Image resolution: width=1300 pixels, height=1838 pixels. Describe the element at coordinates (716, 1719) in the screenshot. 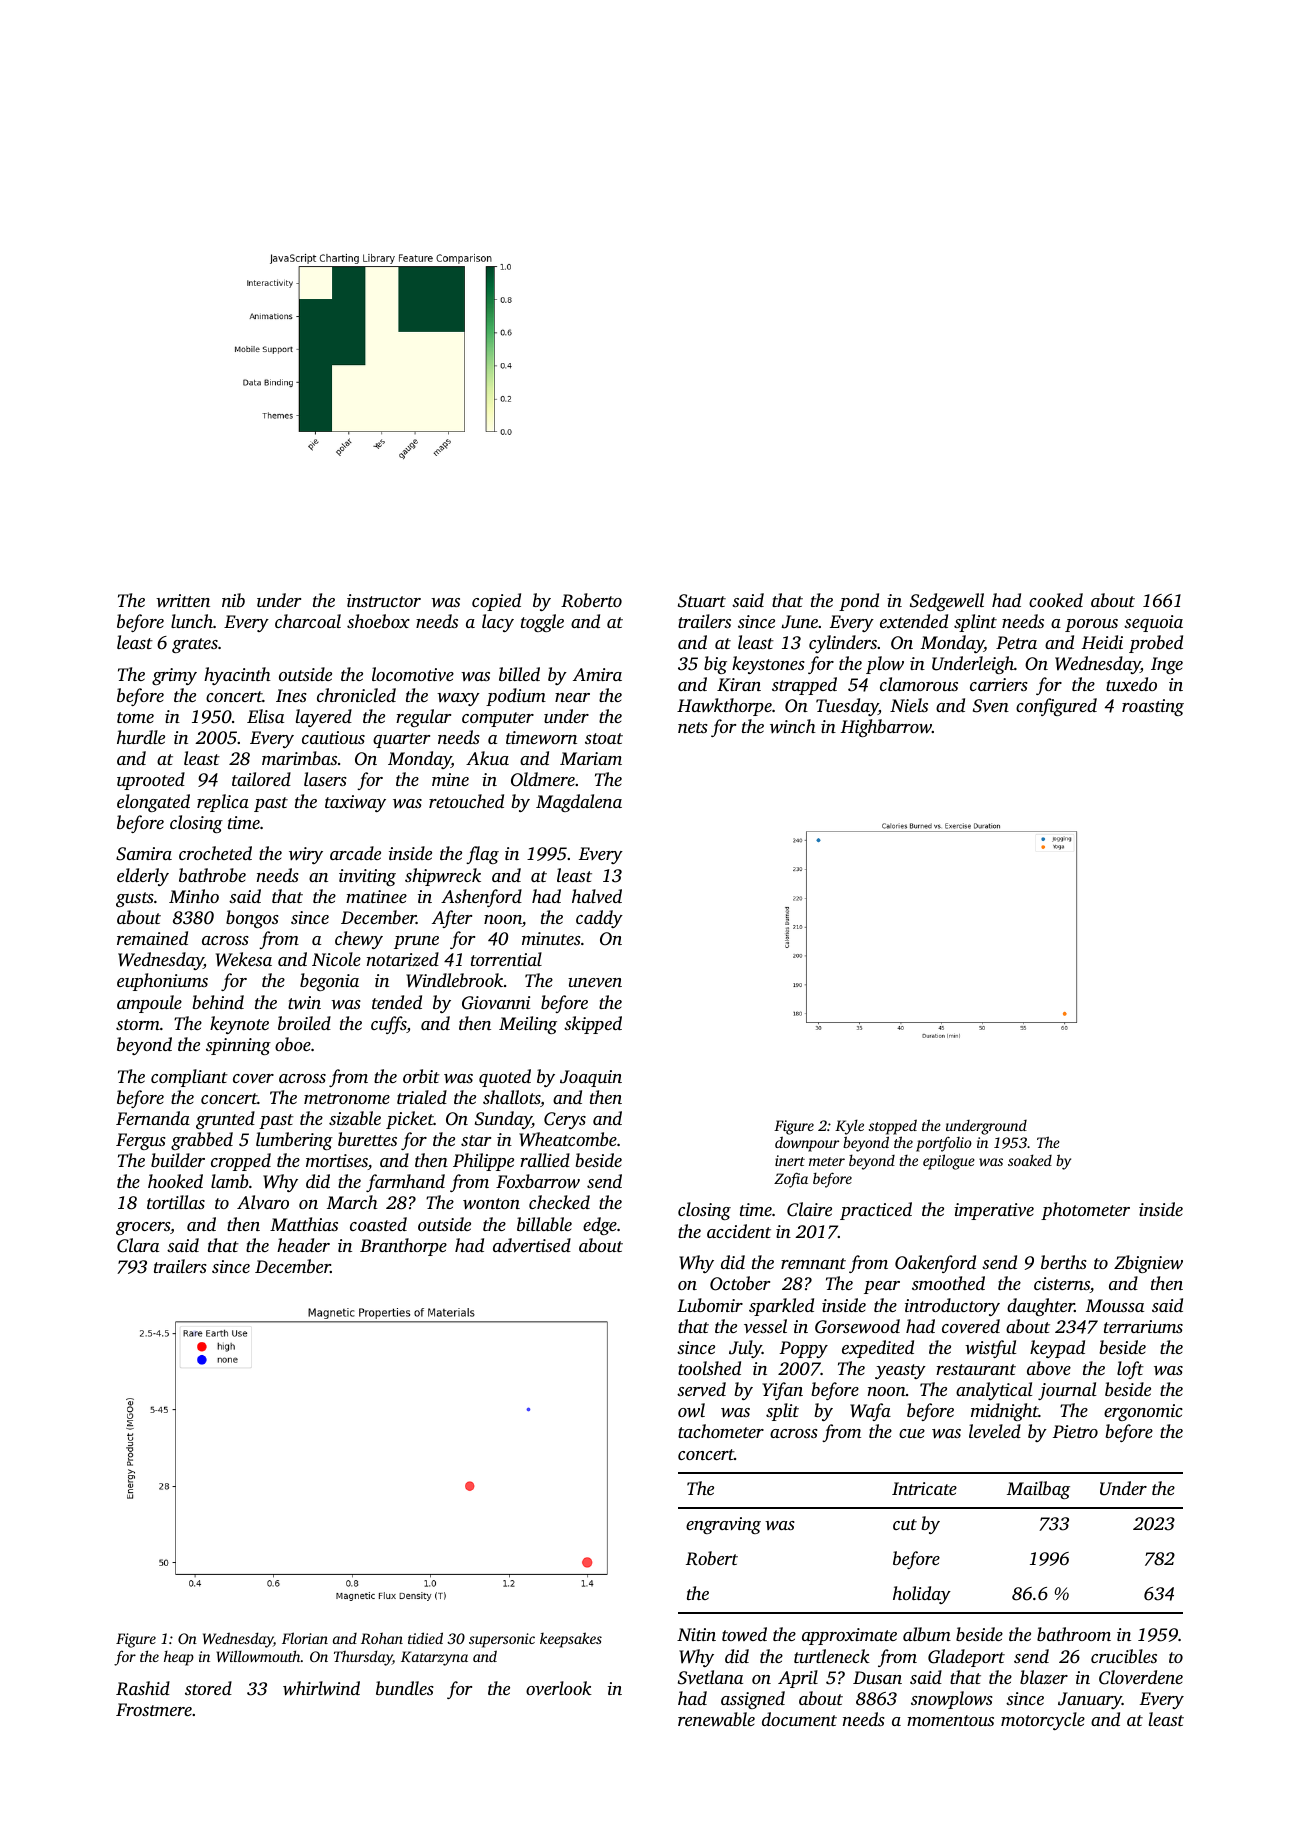

I see `renewable` at that location.
